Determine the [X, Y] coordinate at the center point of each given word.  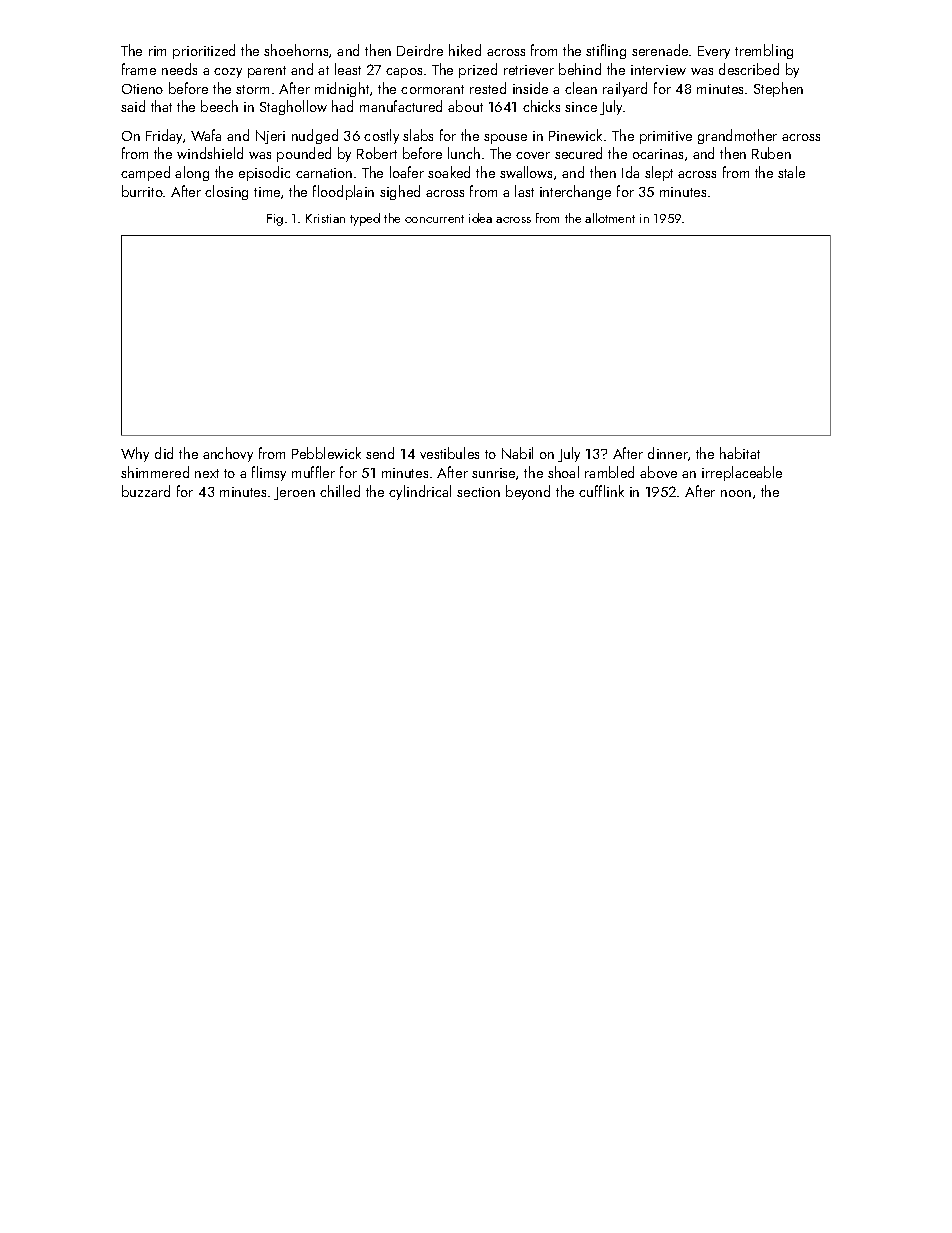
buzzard [146, 491]
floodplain [343, 192]
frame [139, 69]
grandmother [737, 136]
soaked [449, 172]
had [342, 106]
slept [659, 173]
